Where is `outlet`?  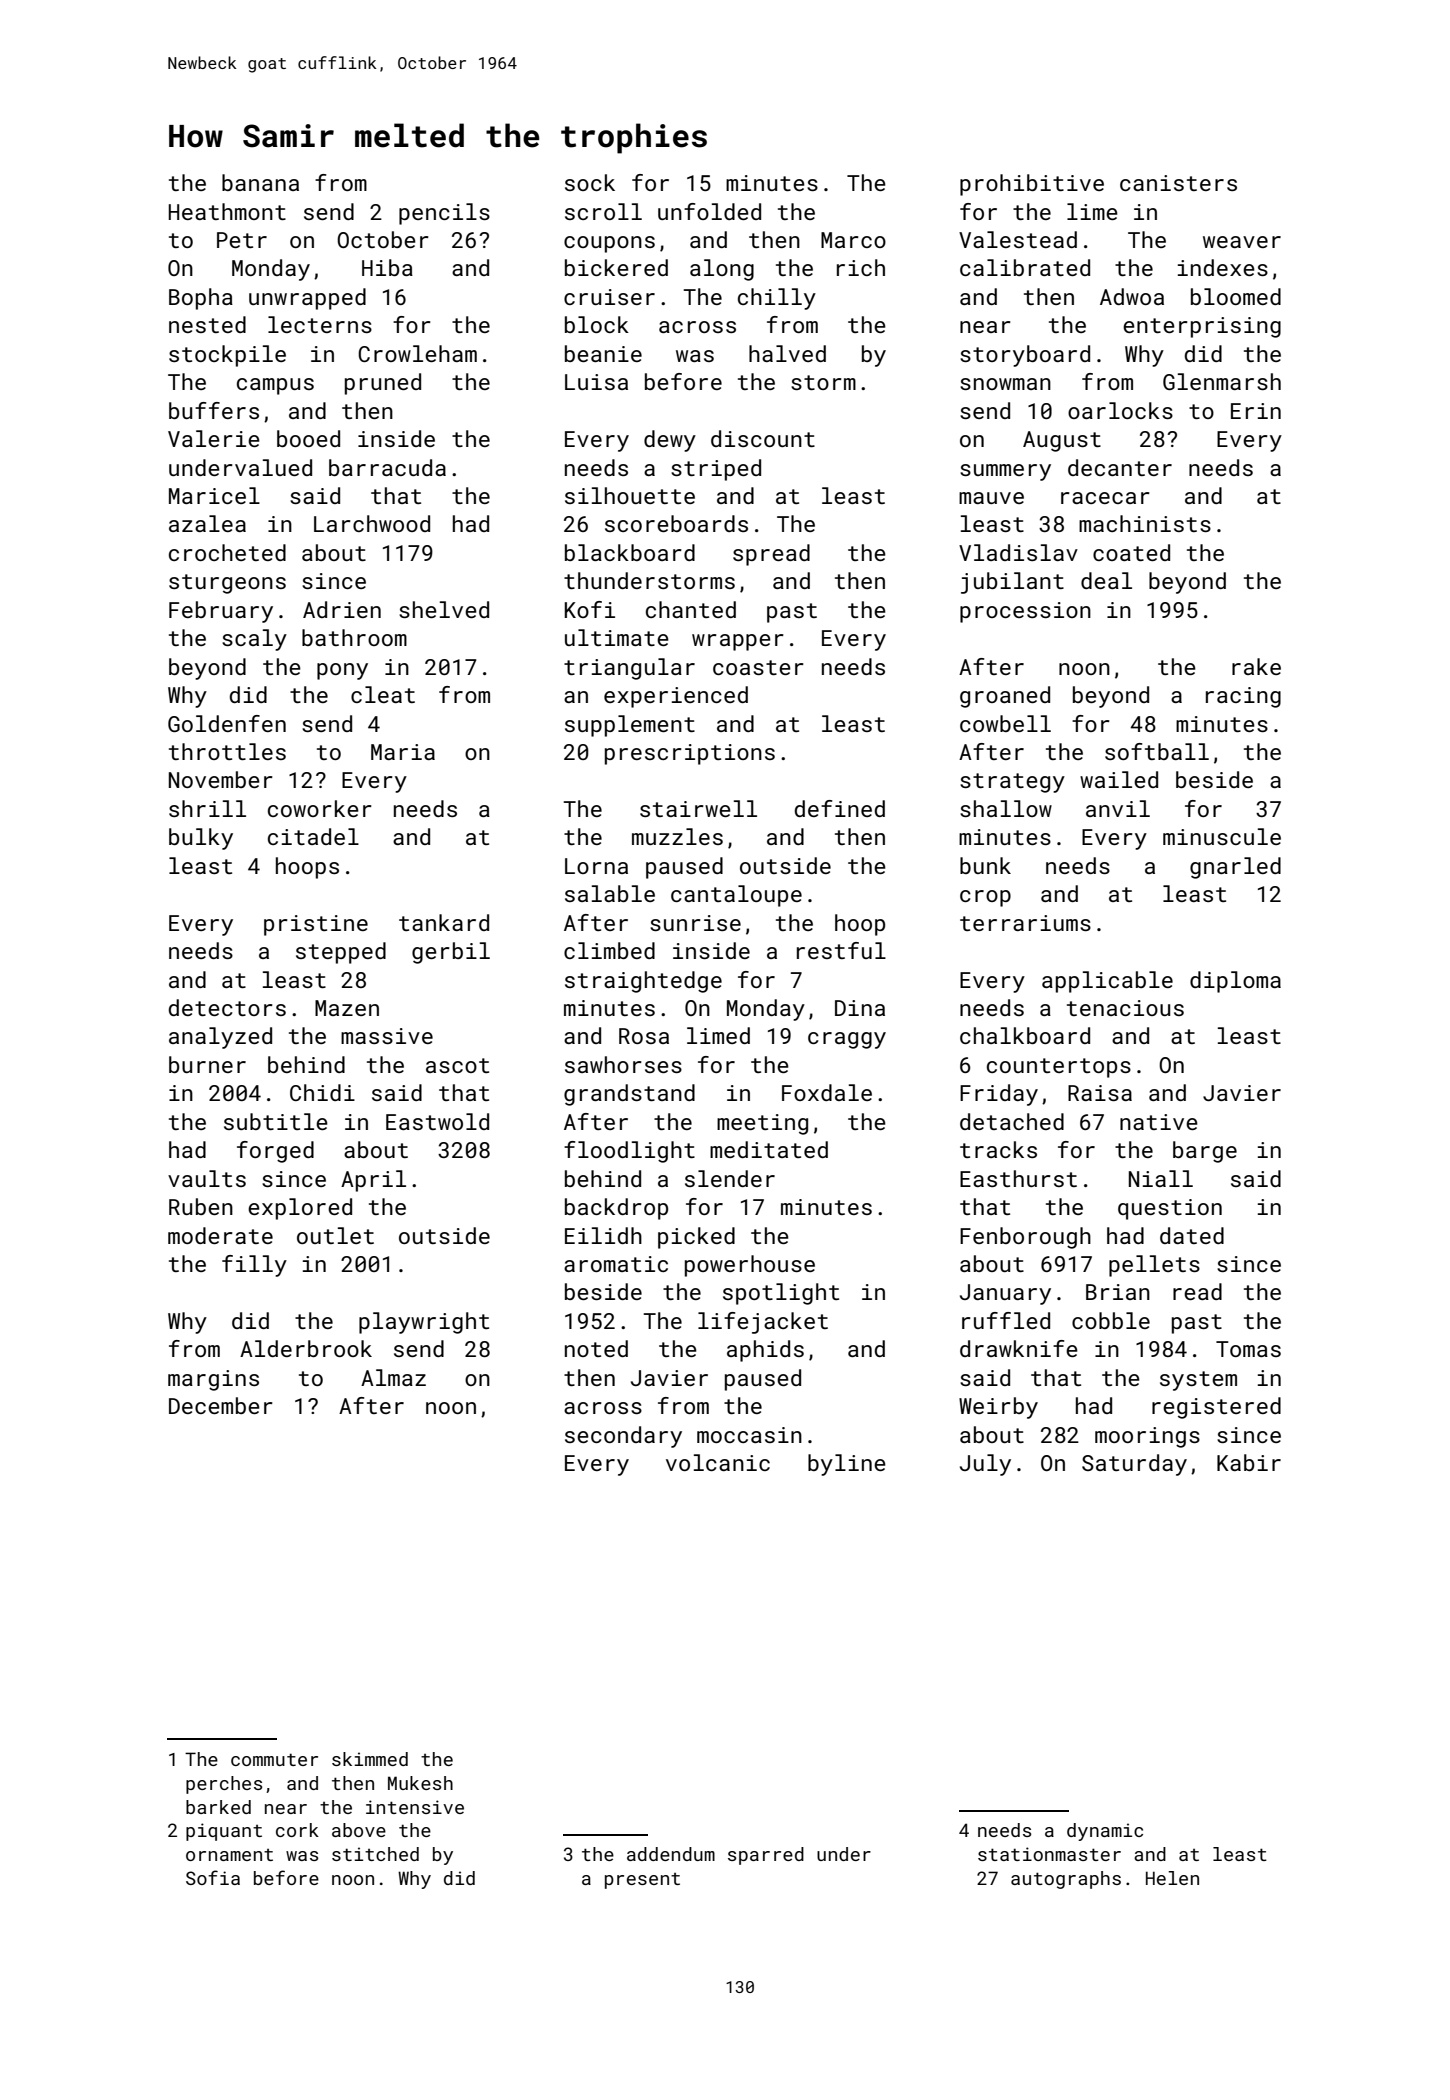
outlet is located at coordinates (335, 1235).
